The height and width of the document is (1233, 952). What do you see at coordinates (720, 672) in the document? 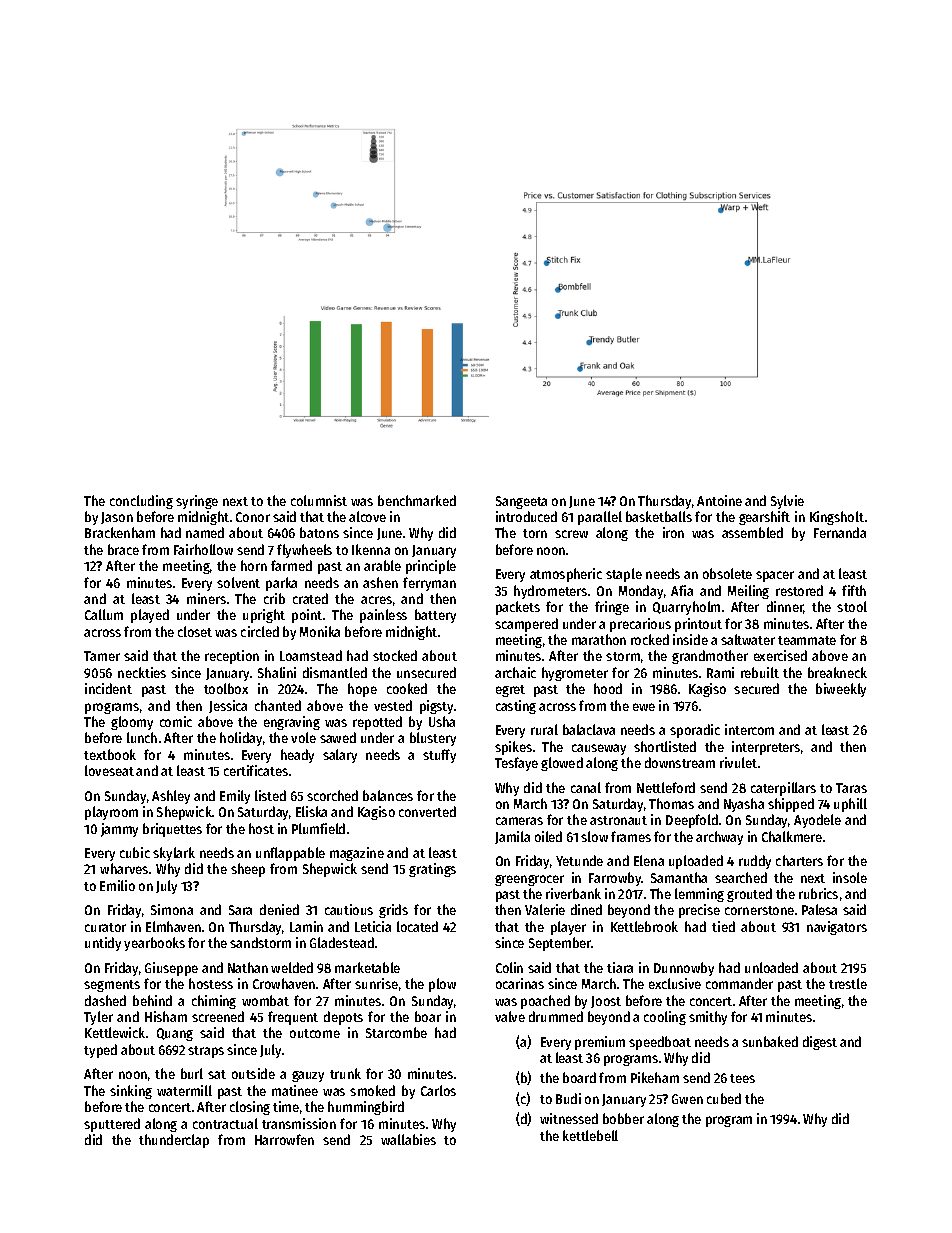
I see `Rami` at bounding box center [720, 672].
